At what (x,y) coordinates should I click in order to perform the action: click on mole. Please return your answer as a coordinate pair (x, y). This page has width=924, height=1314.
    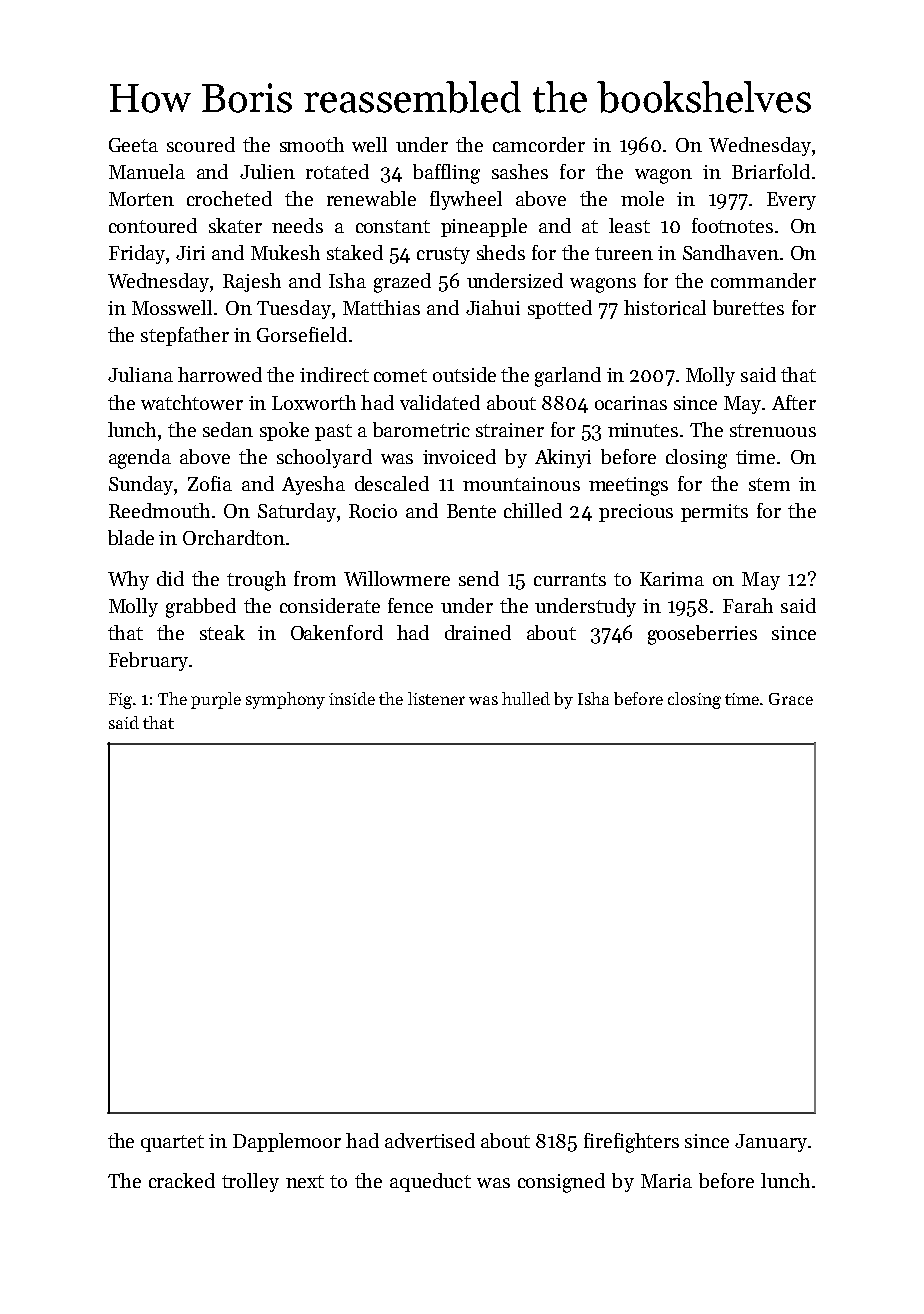
    Looking at the image, I should click on (642, 198).
